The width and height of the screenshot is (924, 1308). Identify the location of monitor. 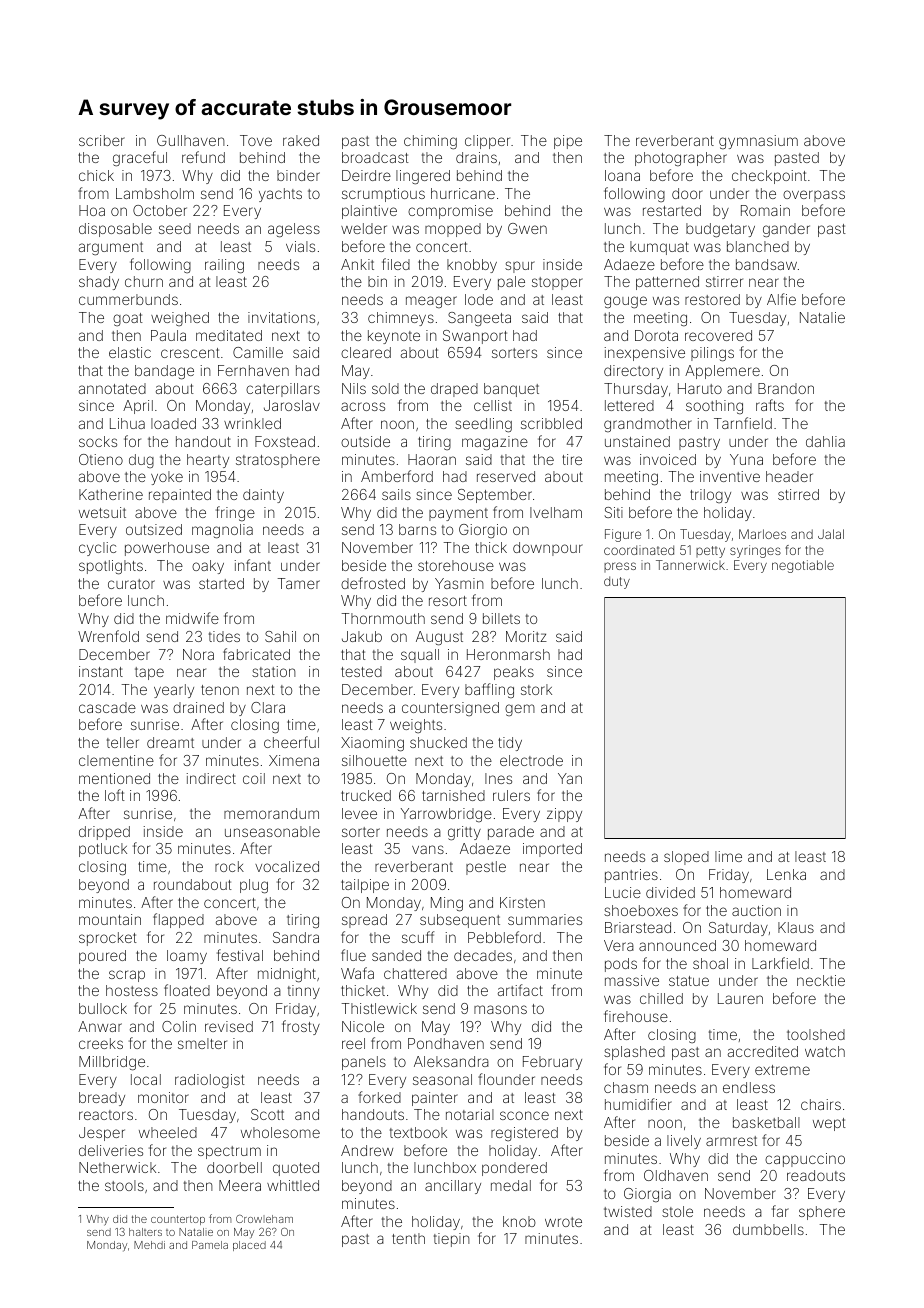
(163, 1097).
